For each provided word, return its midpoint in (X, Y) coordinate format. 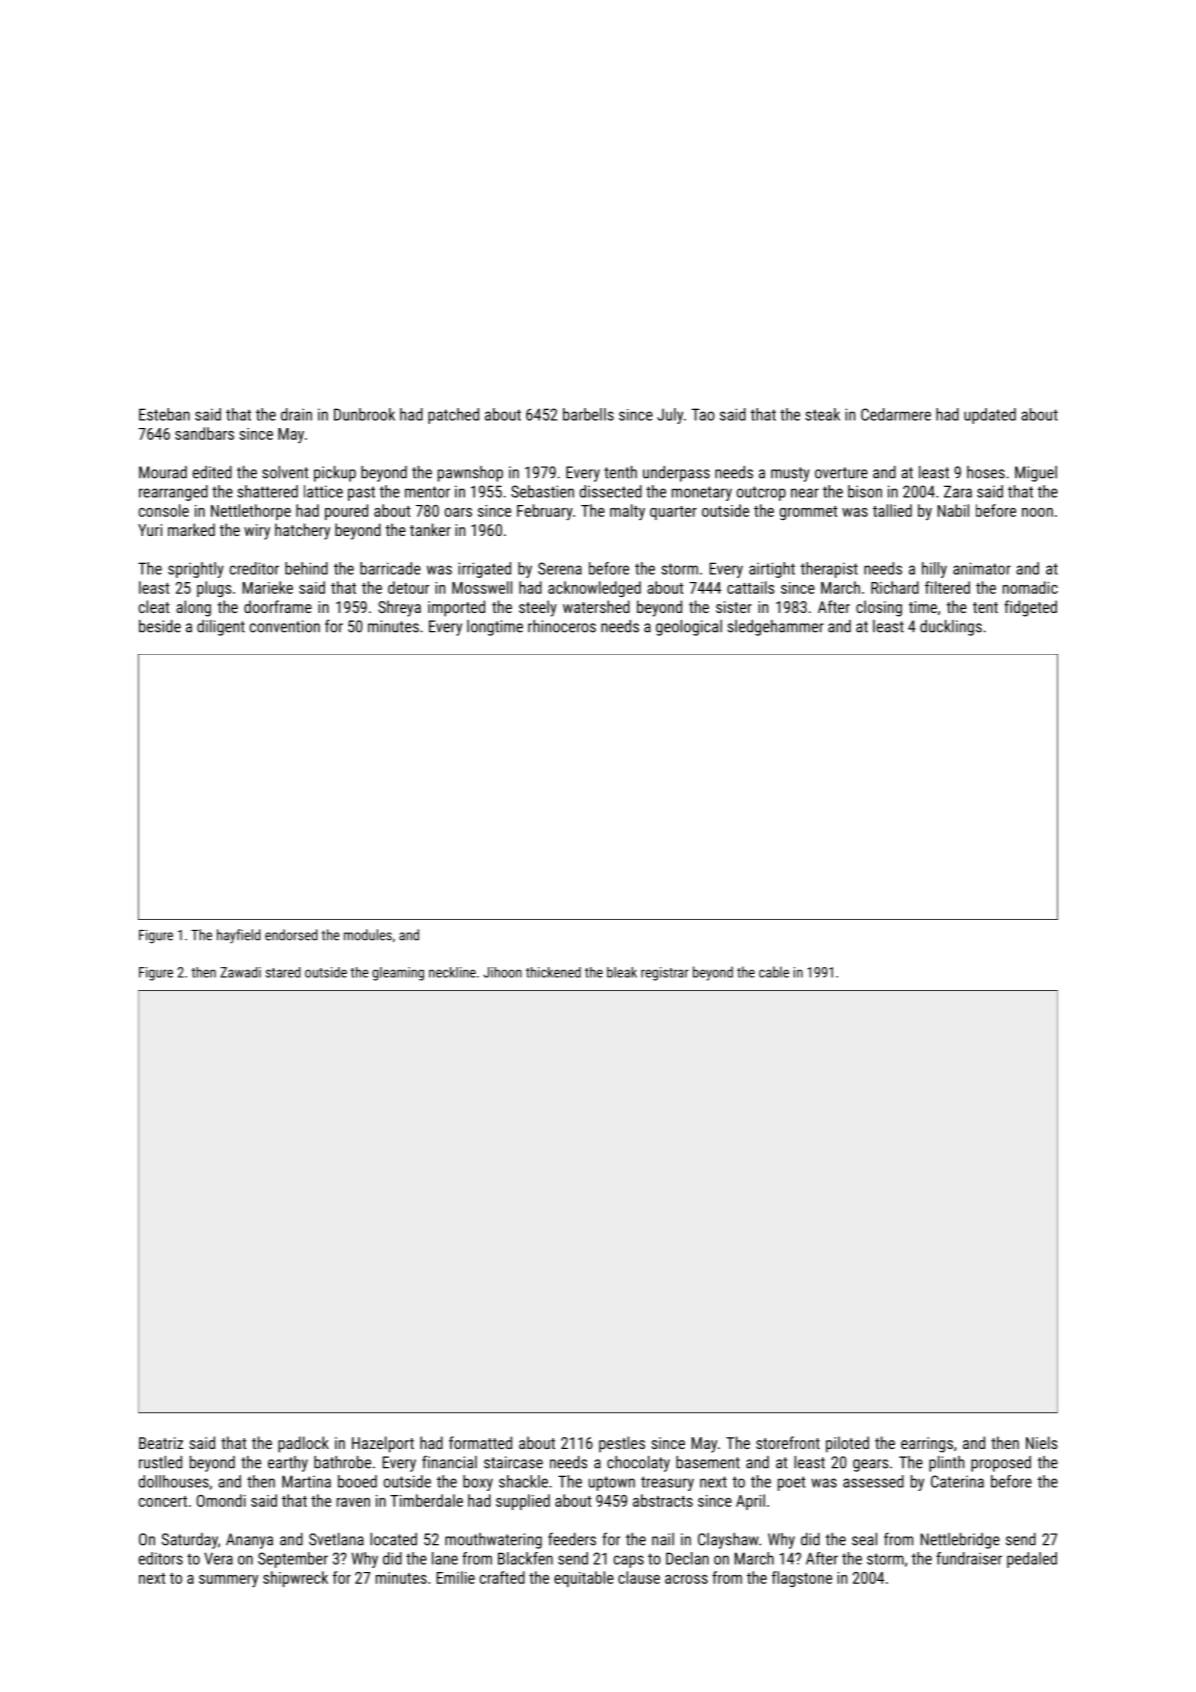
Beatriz (161, 1443)
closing (879, 608)
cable (774, 972)
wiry (257, 532)
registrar (665, 974)
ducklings (951, 628)
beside (160, 626)
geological (689, 628)
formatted (480, 1442)
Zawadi (240, 972)
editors (161, 1558)
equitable (584, 1579)
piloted (847, 1444)
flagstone (802, 1579)
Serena (560, 568)
